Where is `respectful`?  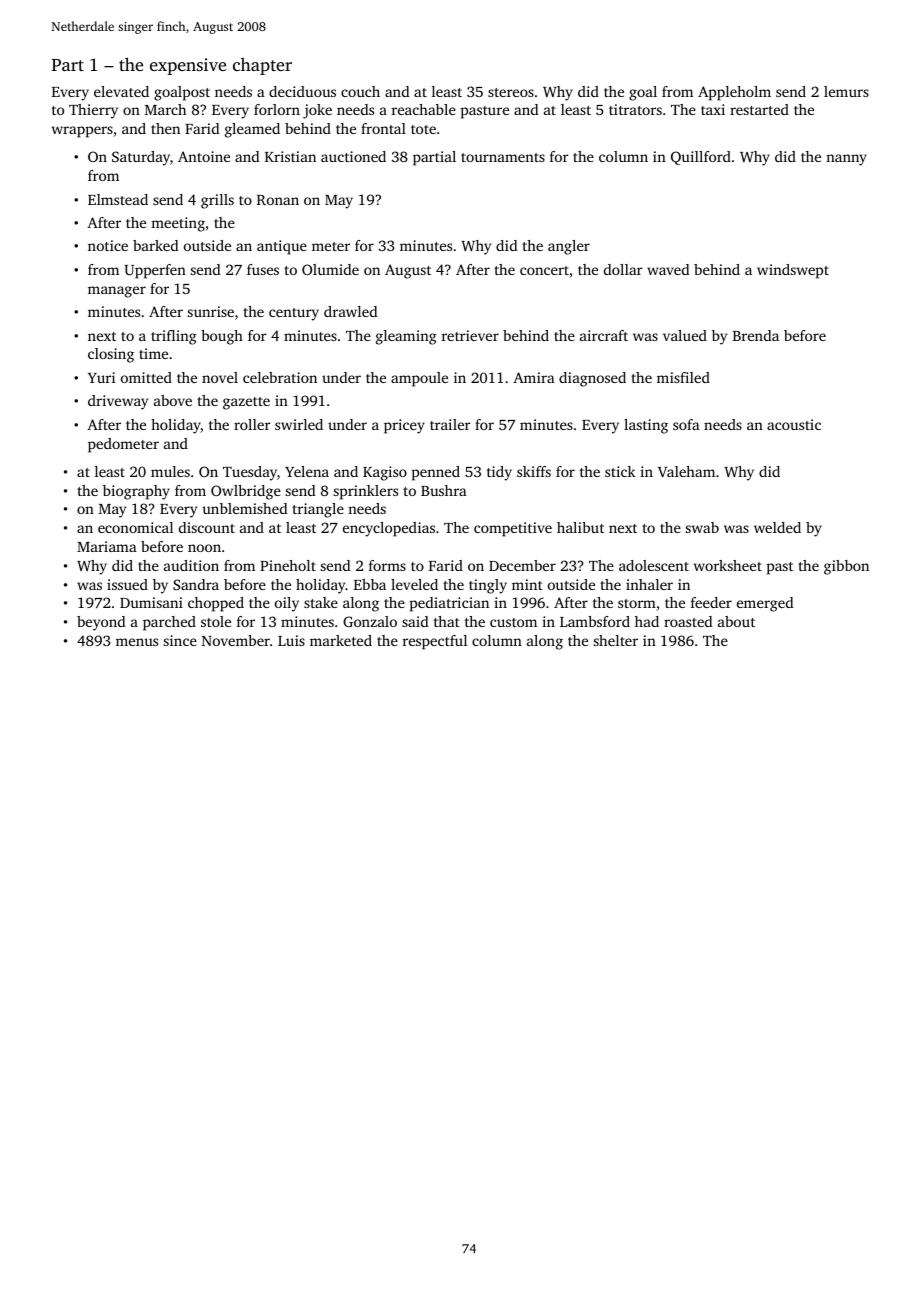 respectful is located at coordinates (435, 642).
